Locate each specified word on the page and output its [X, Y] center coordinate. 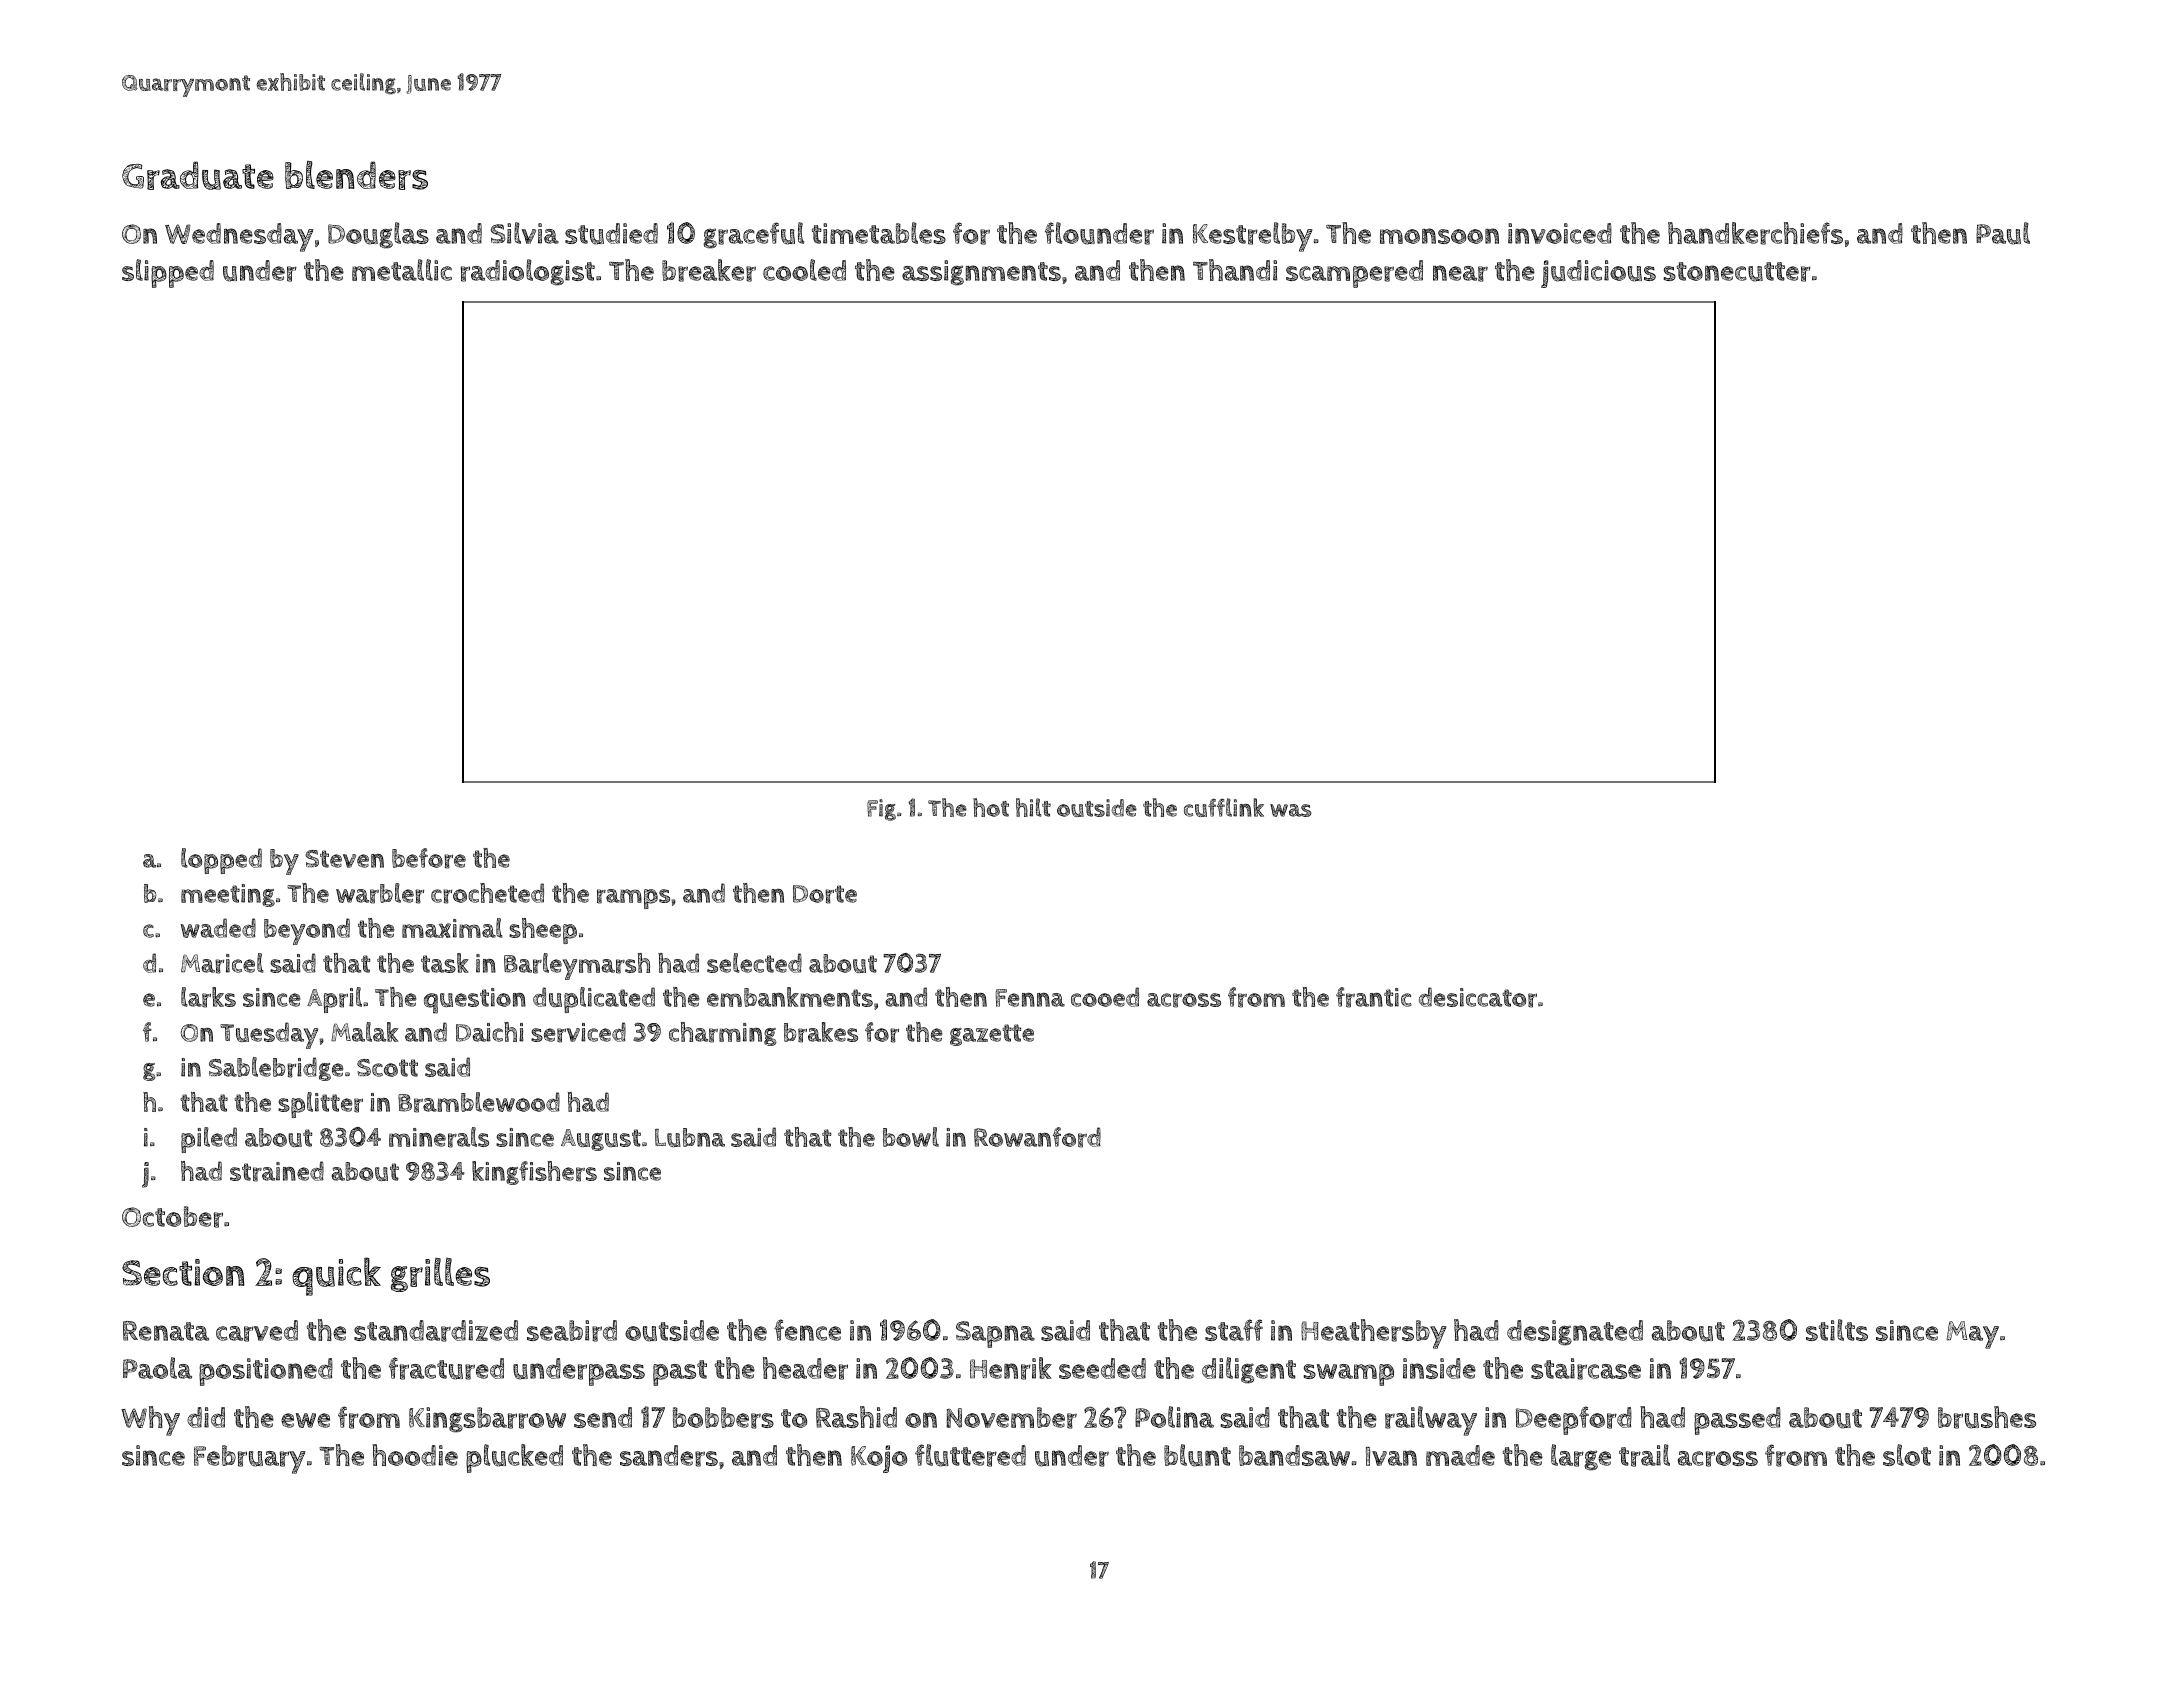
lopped [221, 861]
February [250, 1459]
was [1291, 810]
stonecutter [1737, 272]
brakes [821, 1032]
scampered [1354, 274]
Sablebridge [276, 1069]
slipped [168, 273]
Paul [2003, 233]
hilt [1033, 807]
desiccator [1478, 997]
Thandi [1235, 270]
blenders [356, 175]
